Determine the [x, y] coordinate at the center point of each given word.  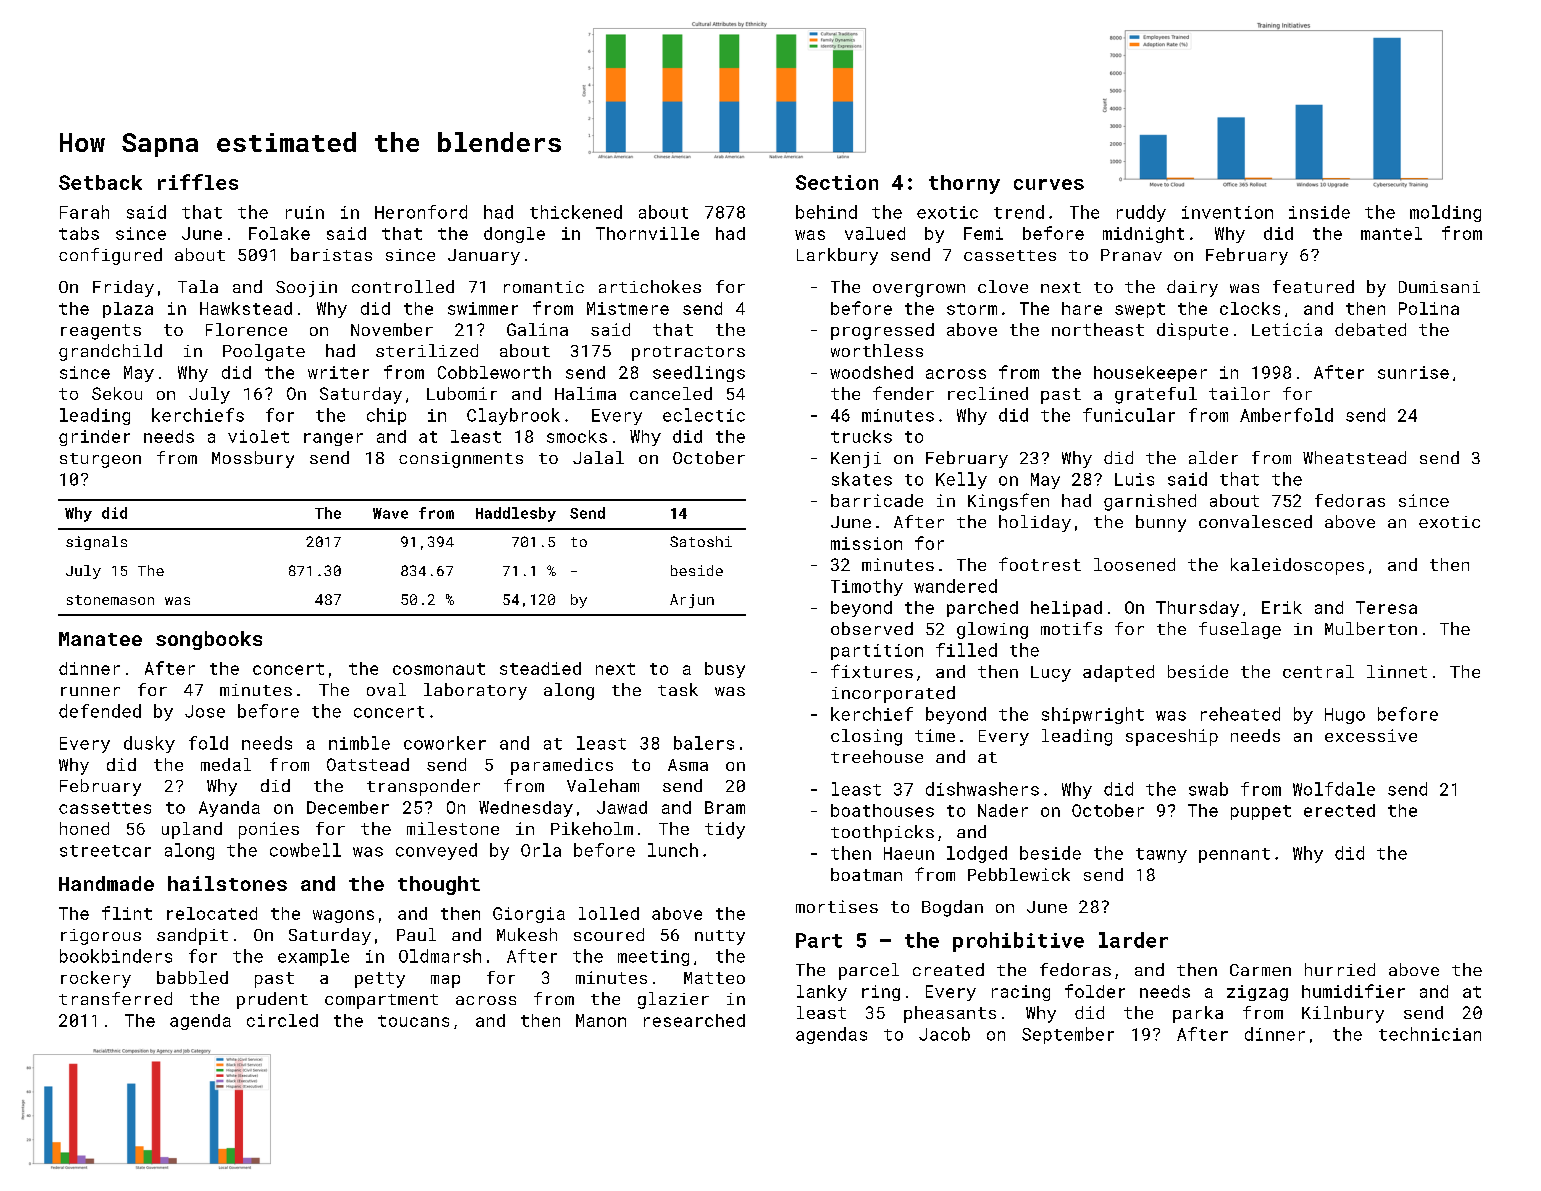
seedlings [699, 374]
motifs [1071, 628]
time [935, 735]
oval [386, 689]
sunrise [1413, 372]
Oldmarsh [440, 956]
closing [866, 737]
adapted [1118, 673]
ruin [305, 212]
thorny [964, 184]
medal [226, 764]
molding [1445, 213]
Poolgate [264, 352]
